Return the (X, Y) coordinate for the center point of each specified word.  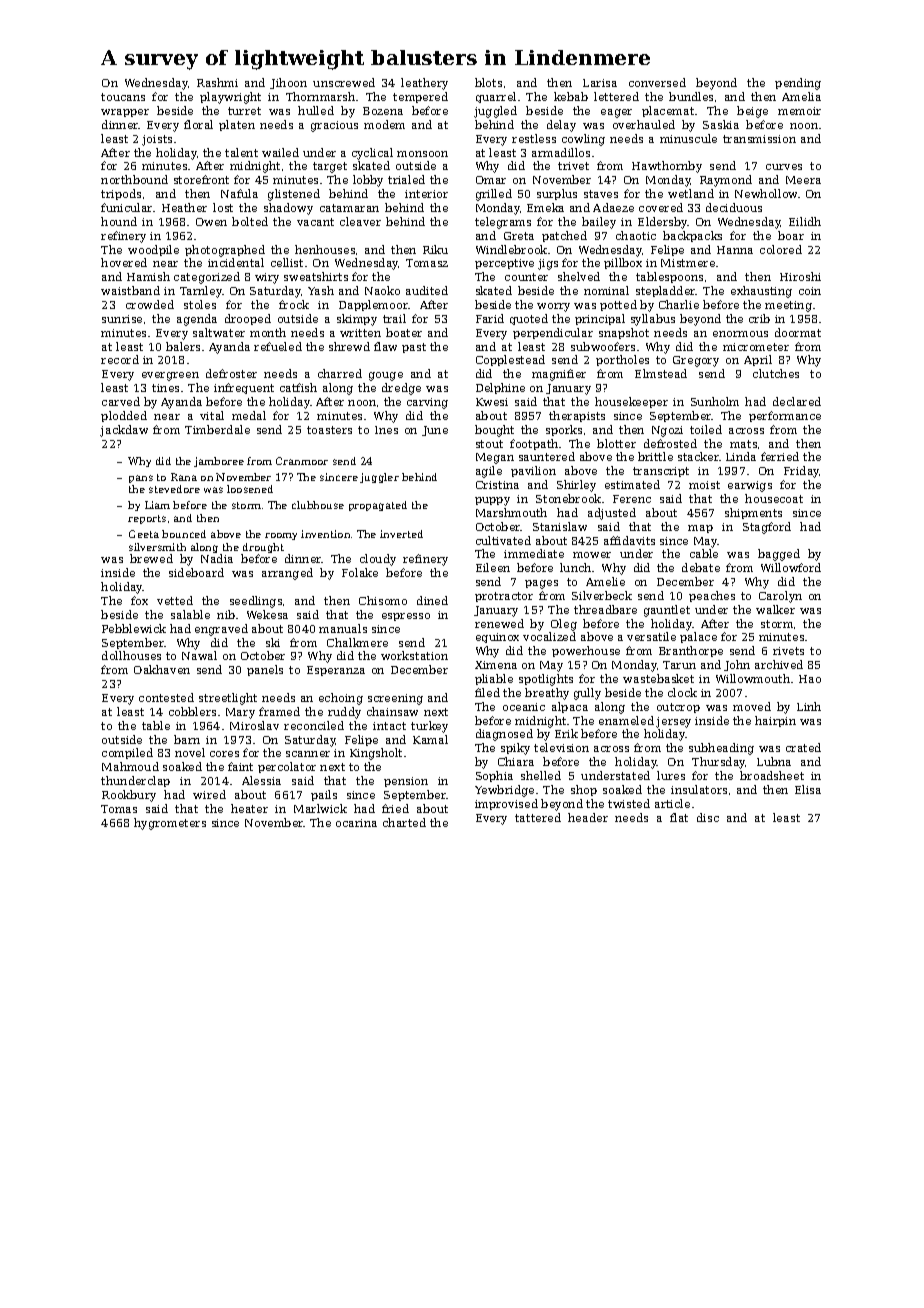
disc (708, 817)
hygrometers (170, 824)
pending (798, 84)
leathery (424, 84)
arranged (287, 574)
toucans (123, 97)
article (672, 803)
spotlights (546, 680)
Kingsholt (376, 754)
